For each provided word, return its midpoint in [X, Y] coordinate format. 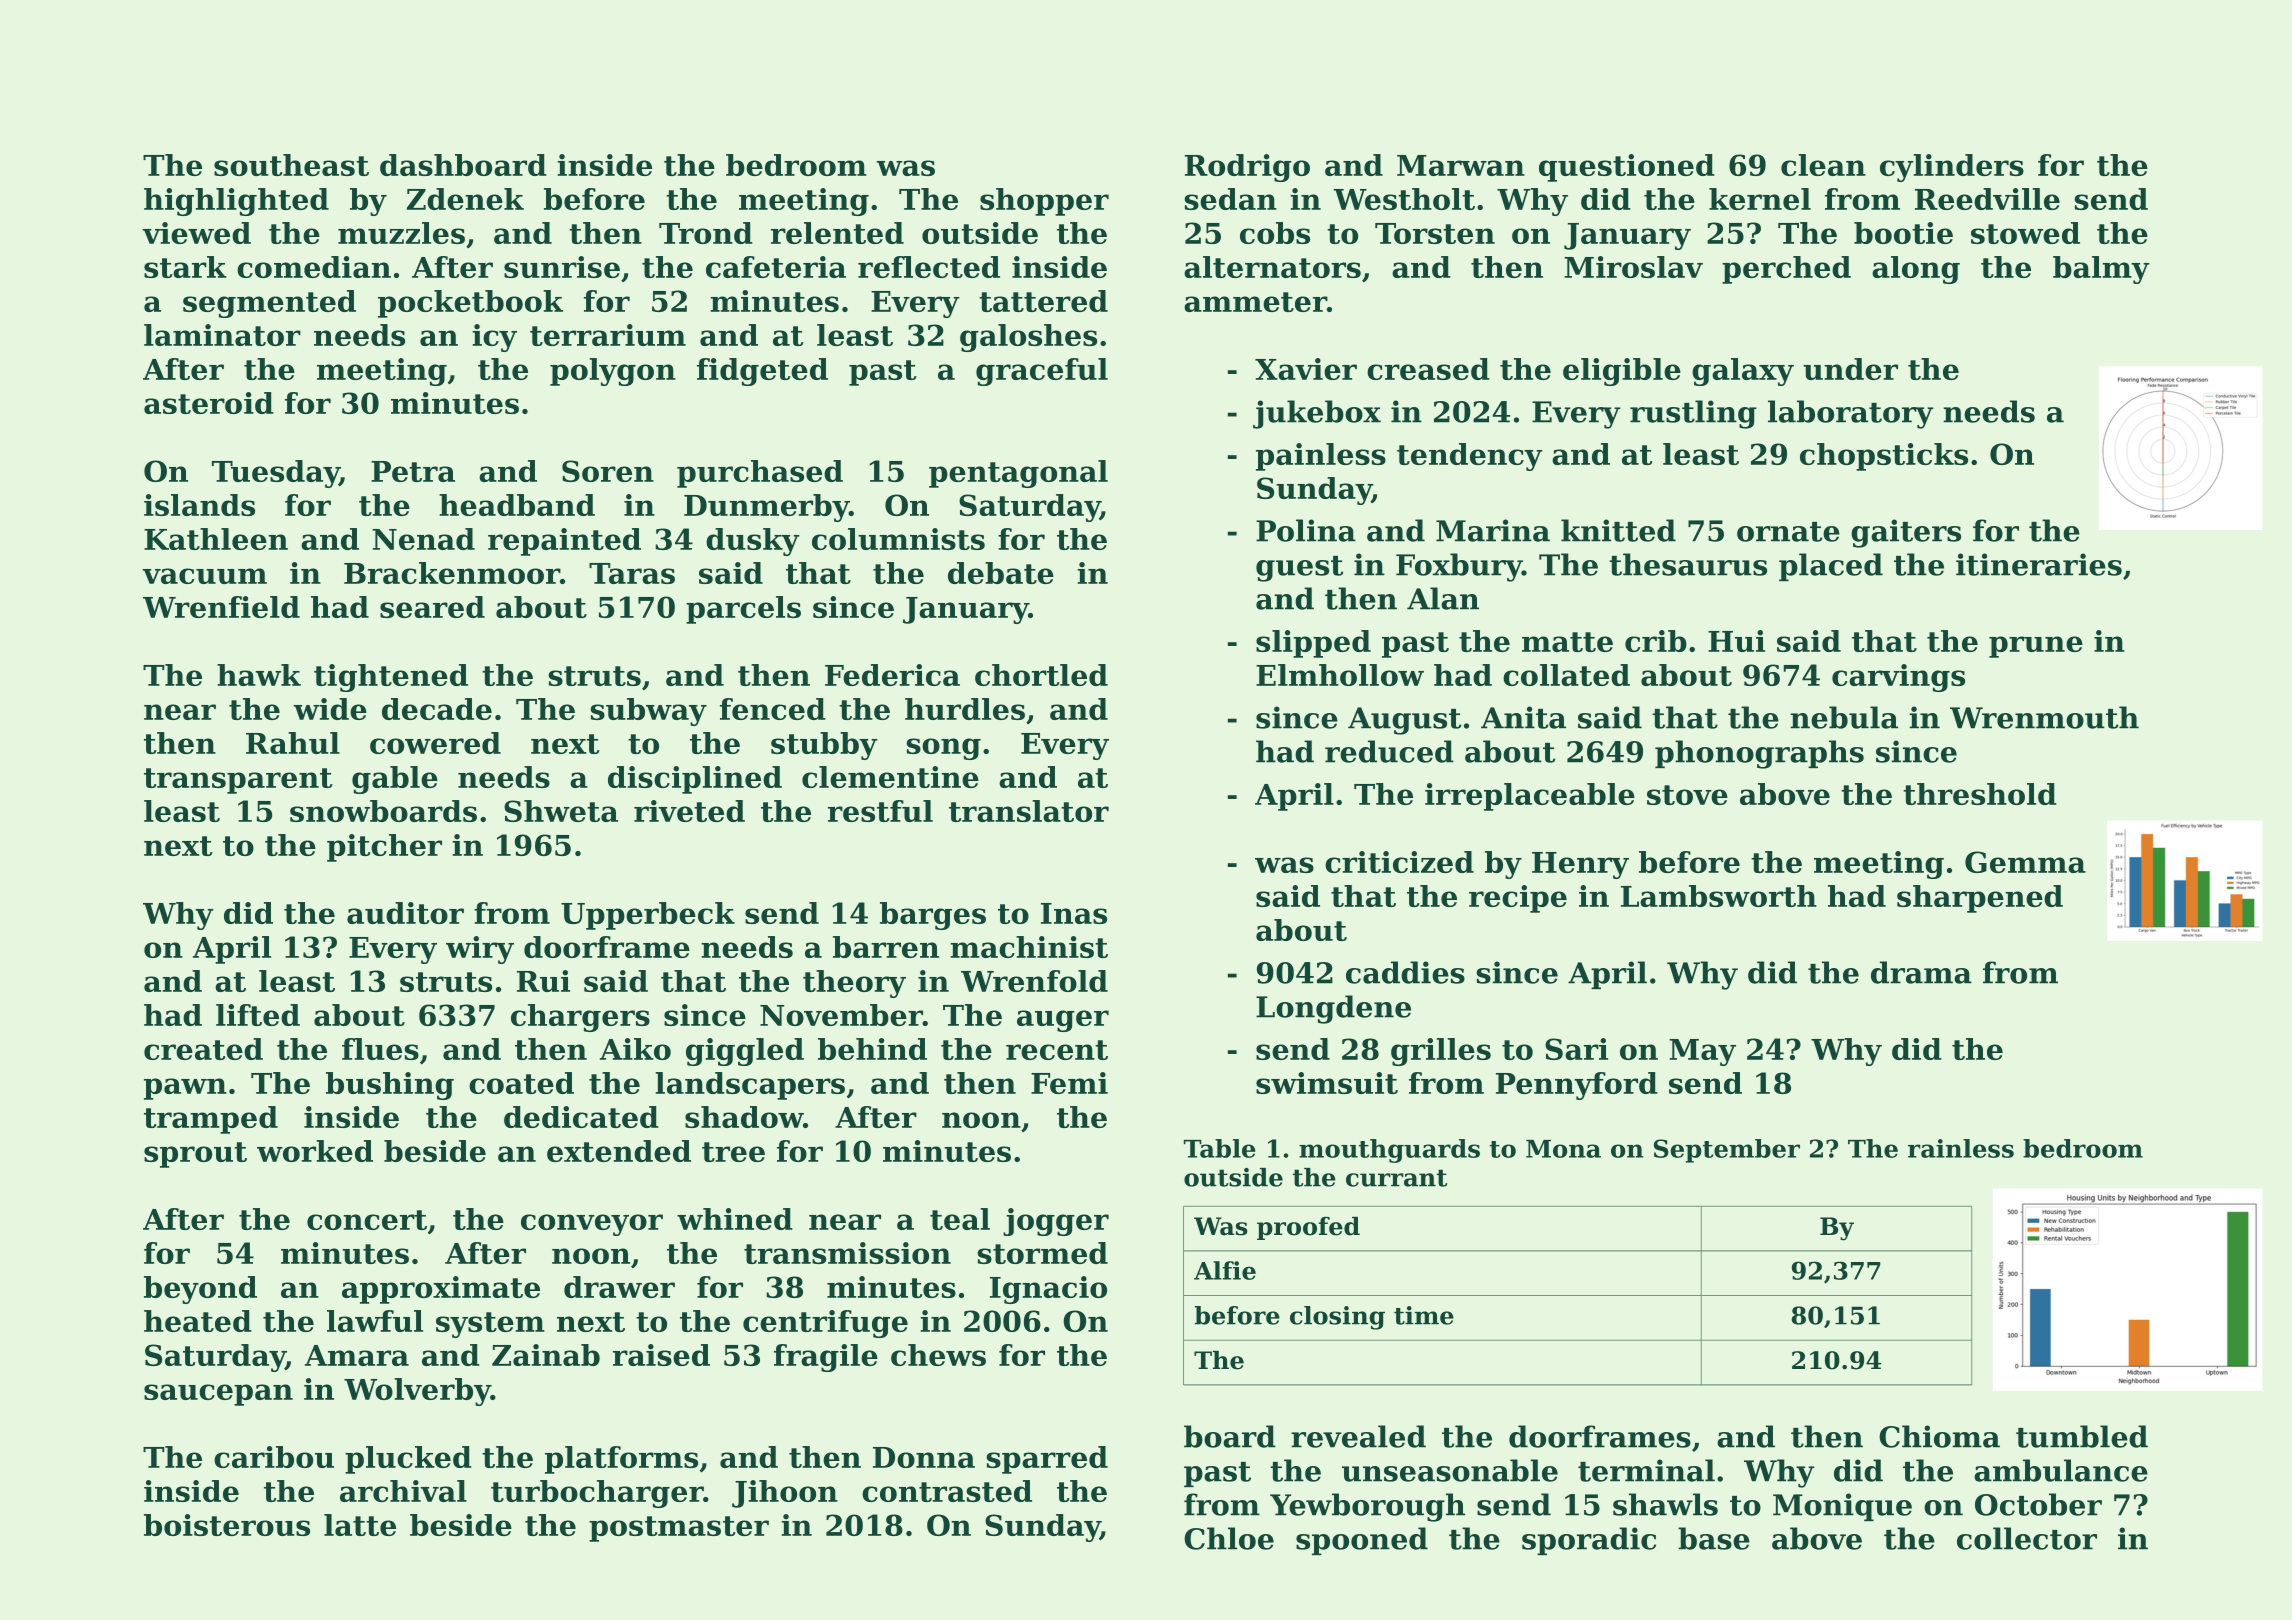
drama [1921, 972]
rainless [1961, 1148]
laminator [222, 335]
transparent [238, 781]
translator [1029, 811]
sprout [195, 1155]
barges [933, 916]
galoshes [1028, 338]
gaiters [1906, 533]
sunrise [562, 267]
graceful [1042, 372]
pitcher [384, 848]
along [1916, 270]
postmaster [679, 1529]
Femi [1069, 1083]
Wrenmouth [2044, 717]
